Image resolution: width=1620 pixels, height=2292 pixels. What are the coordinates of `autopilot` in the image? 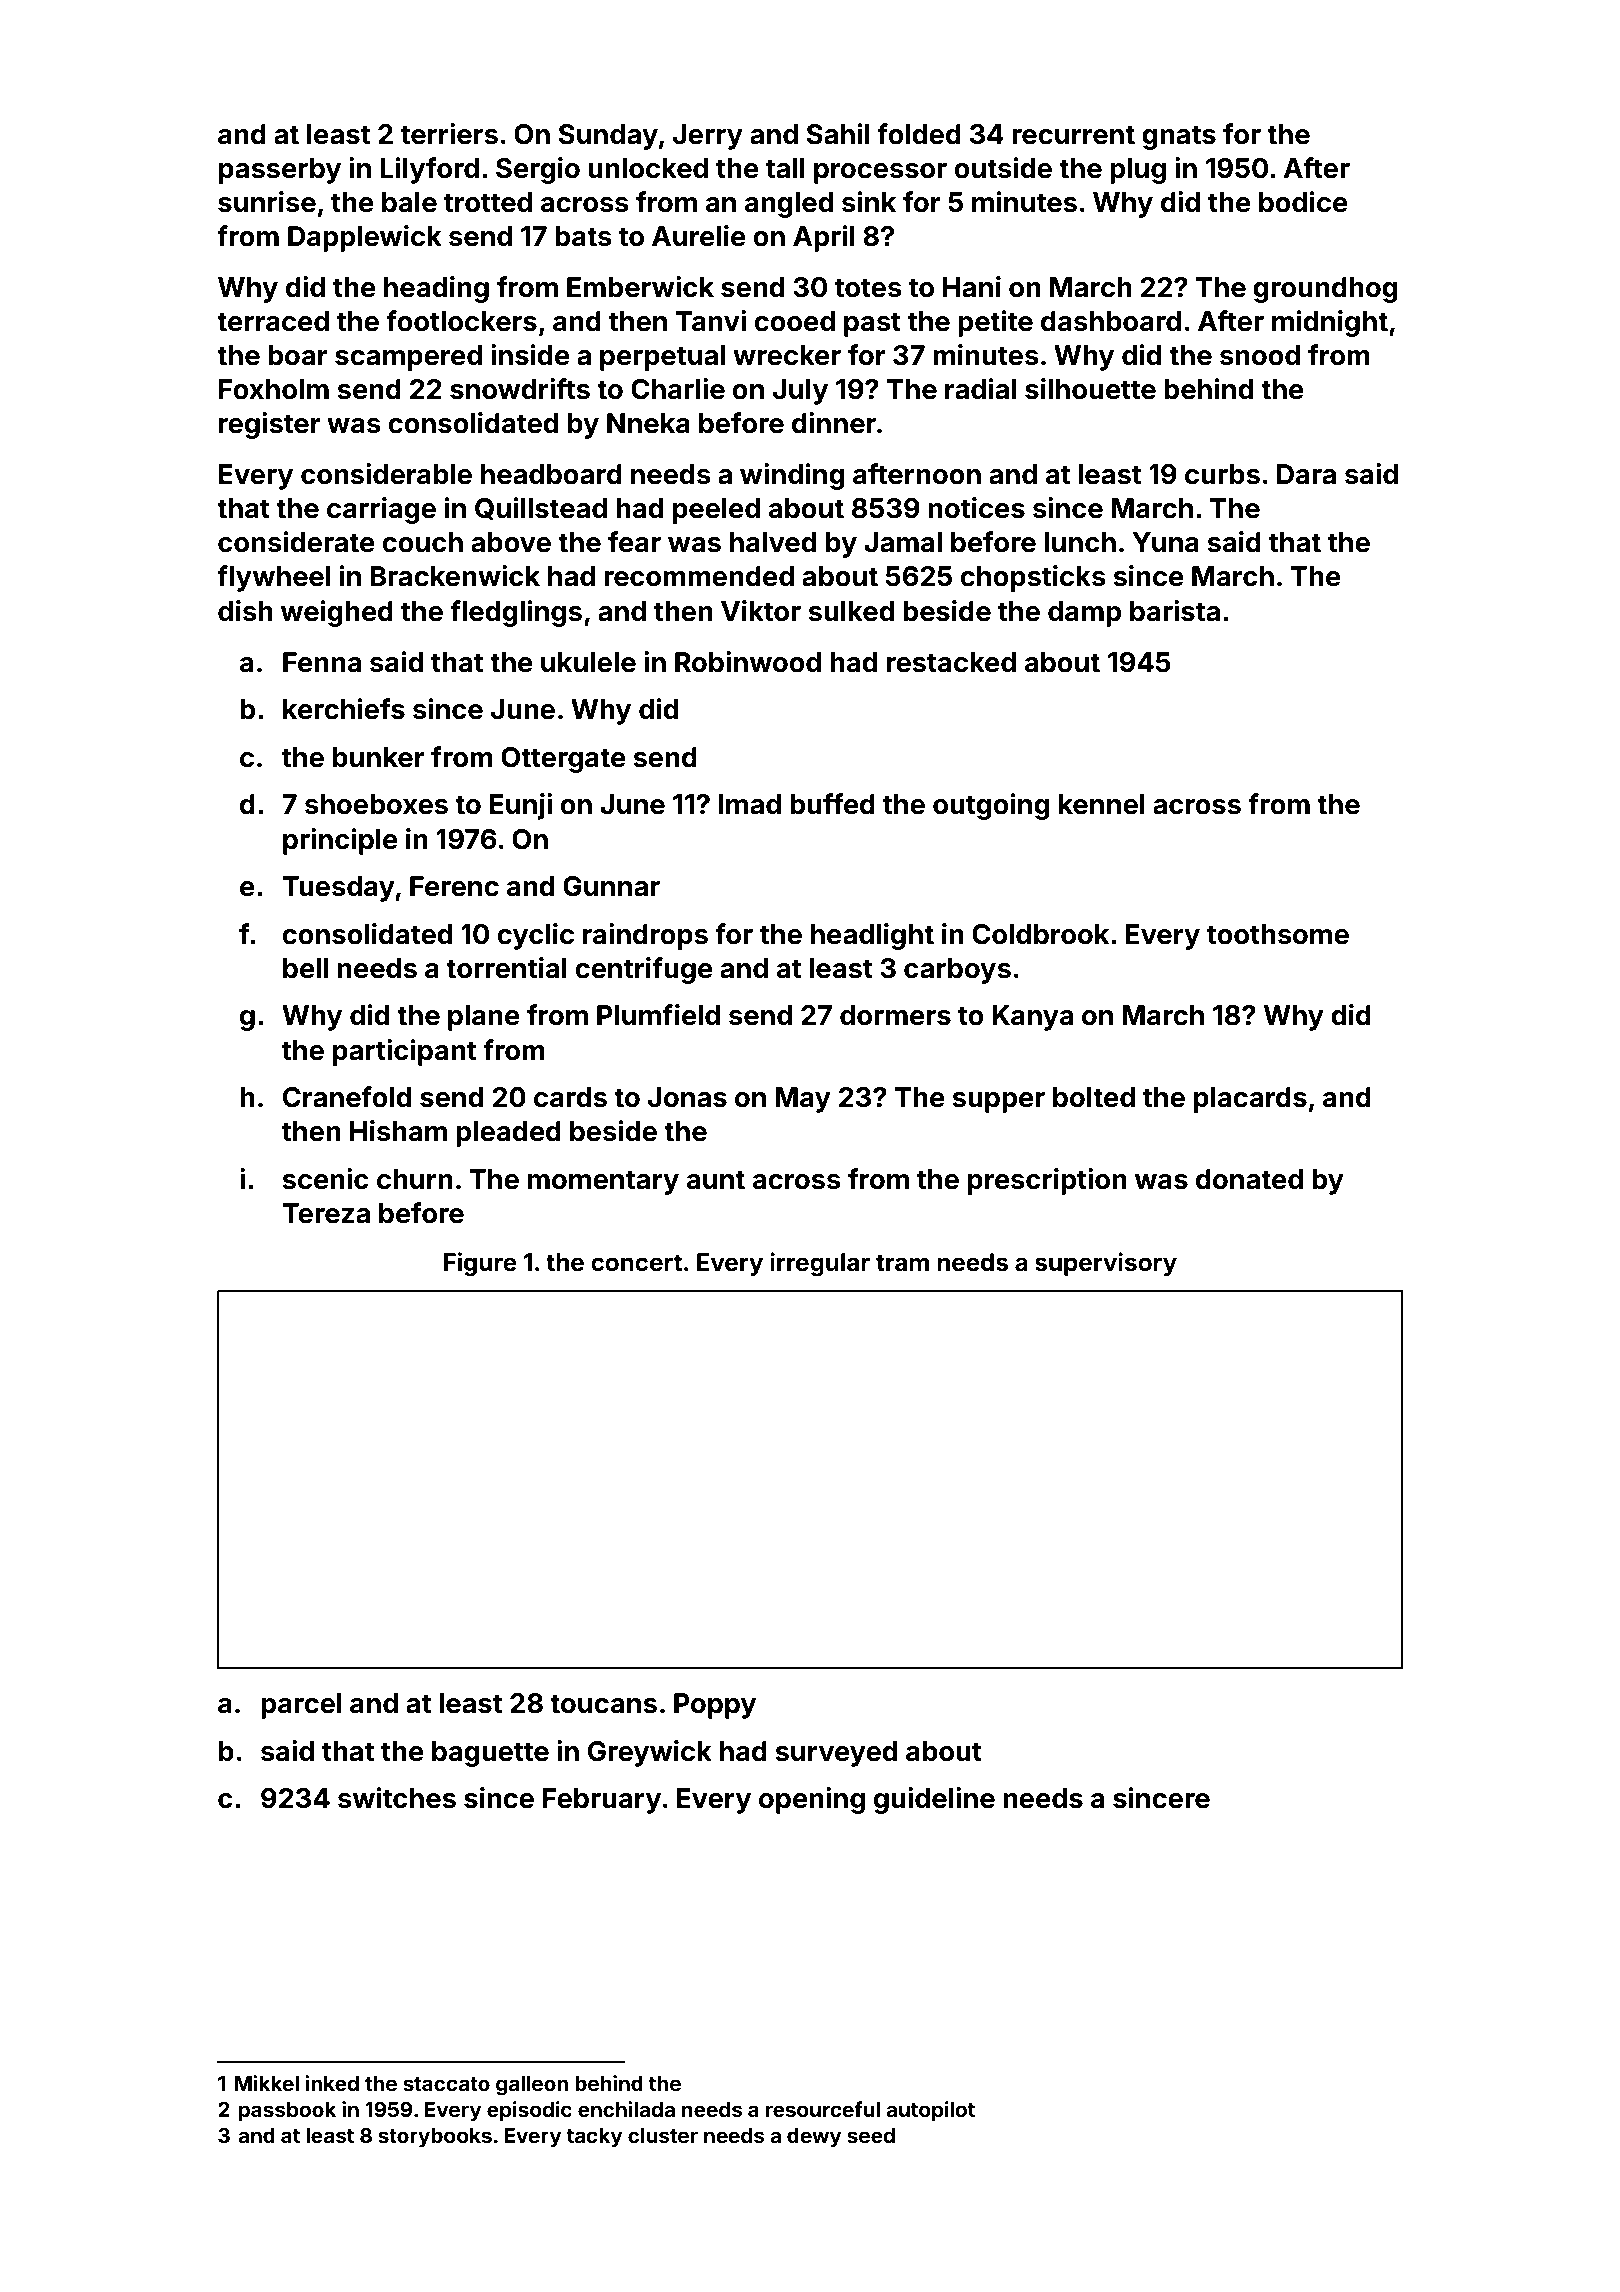 It's located at (930, 2111).
